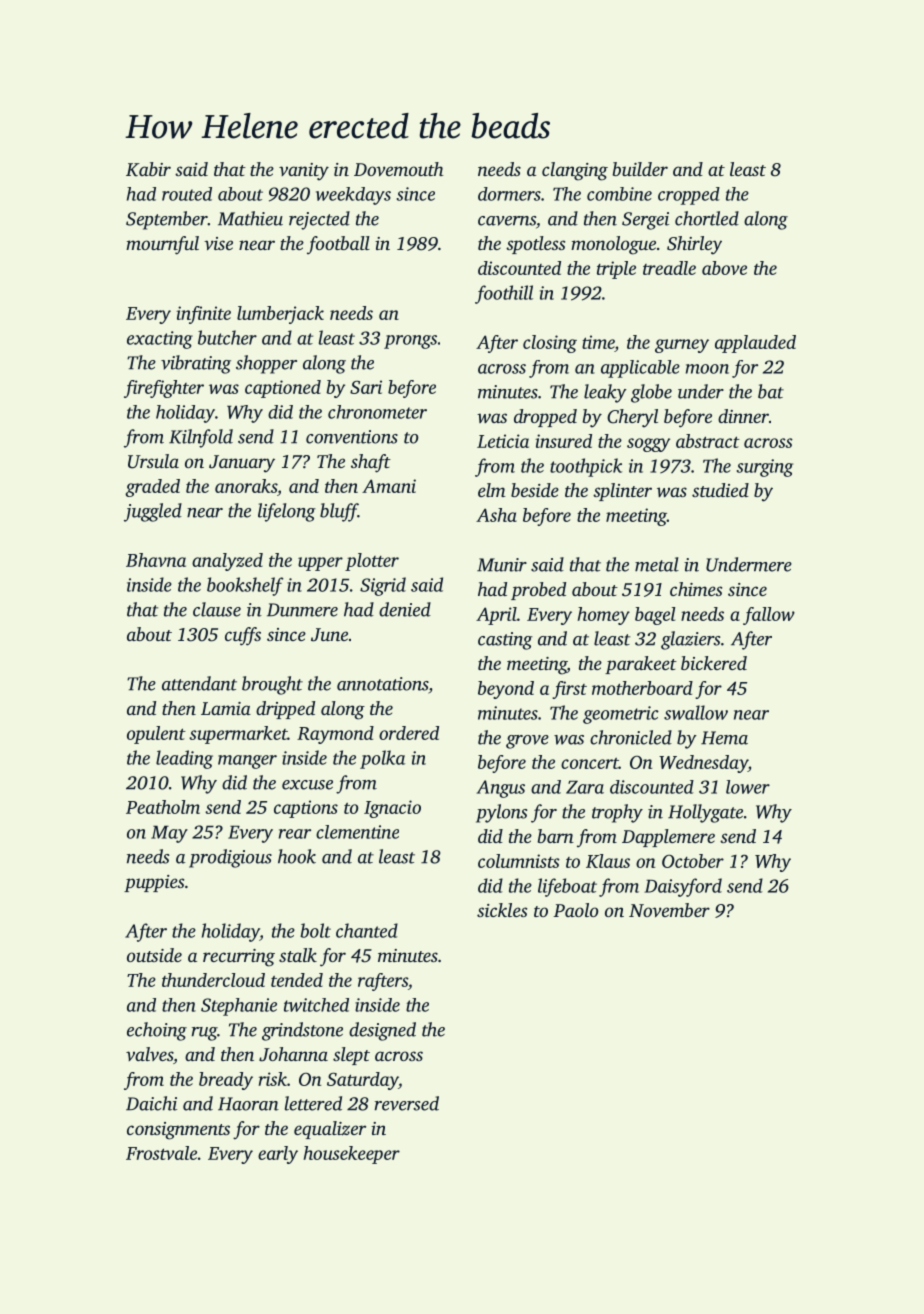 This document has width=924, height=1314. I want to click on vanity, so click(304, 172).
